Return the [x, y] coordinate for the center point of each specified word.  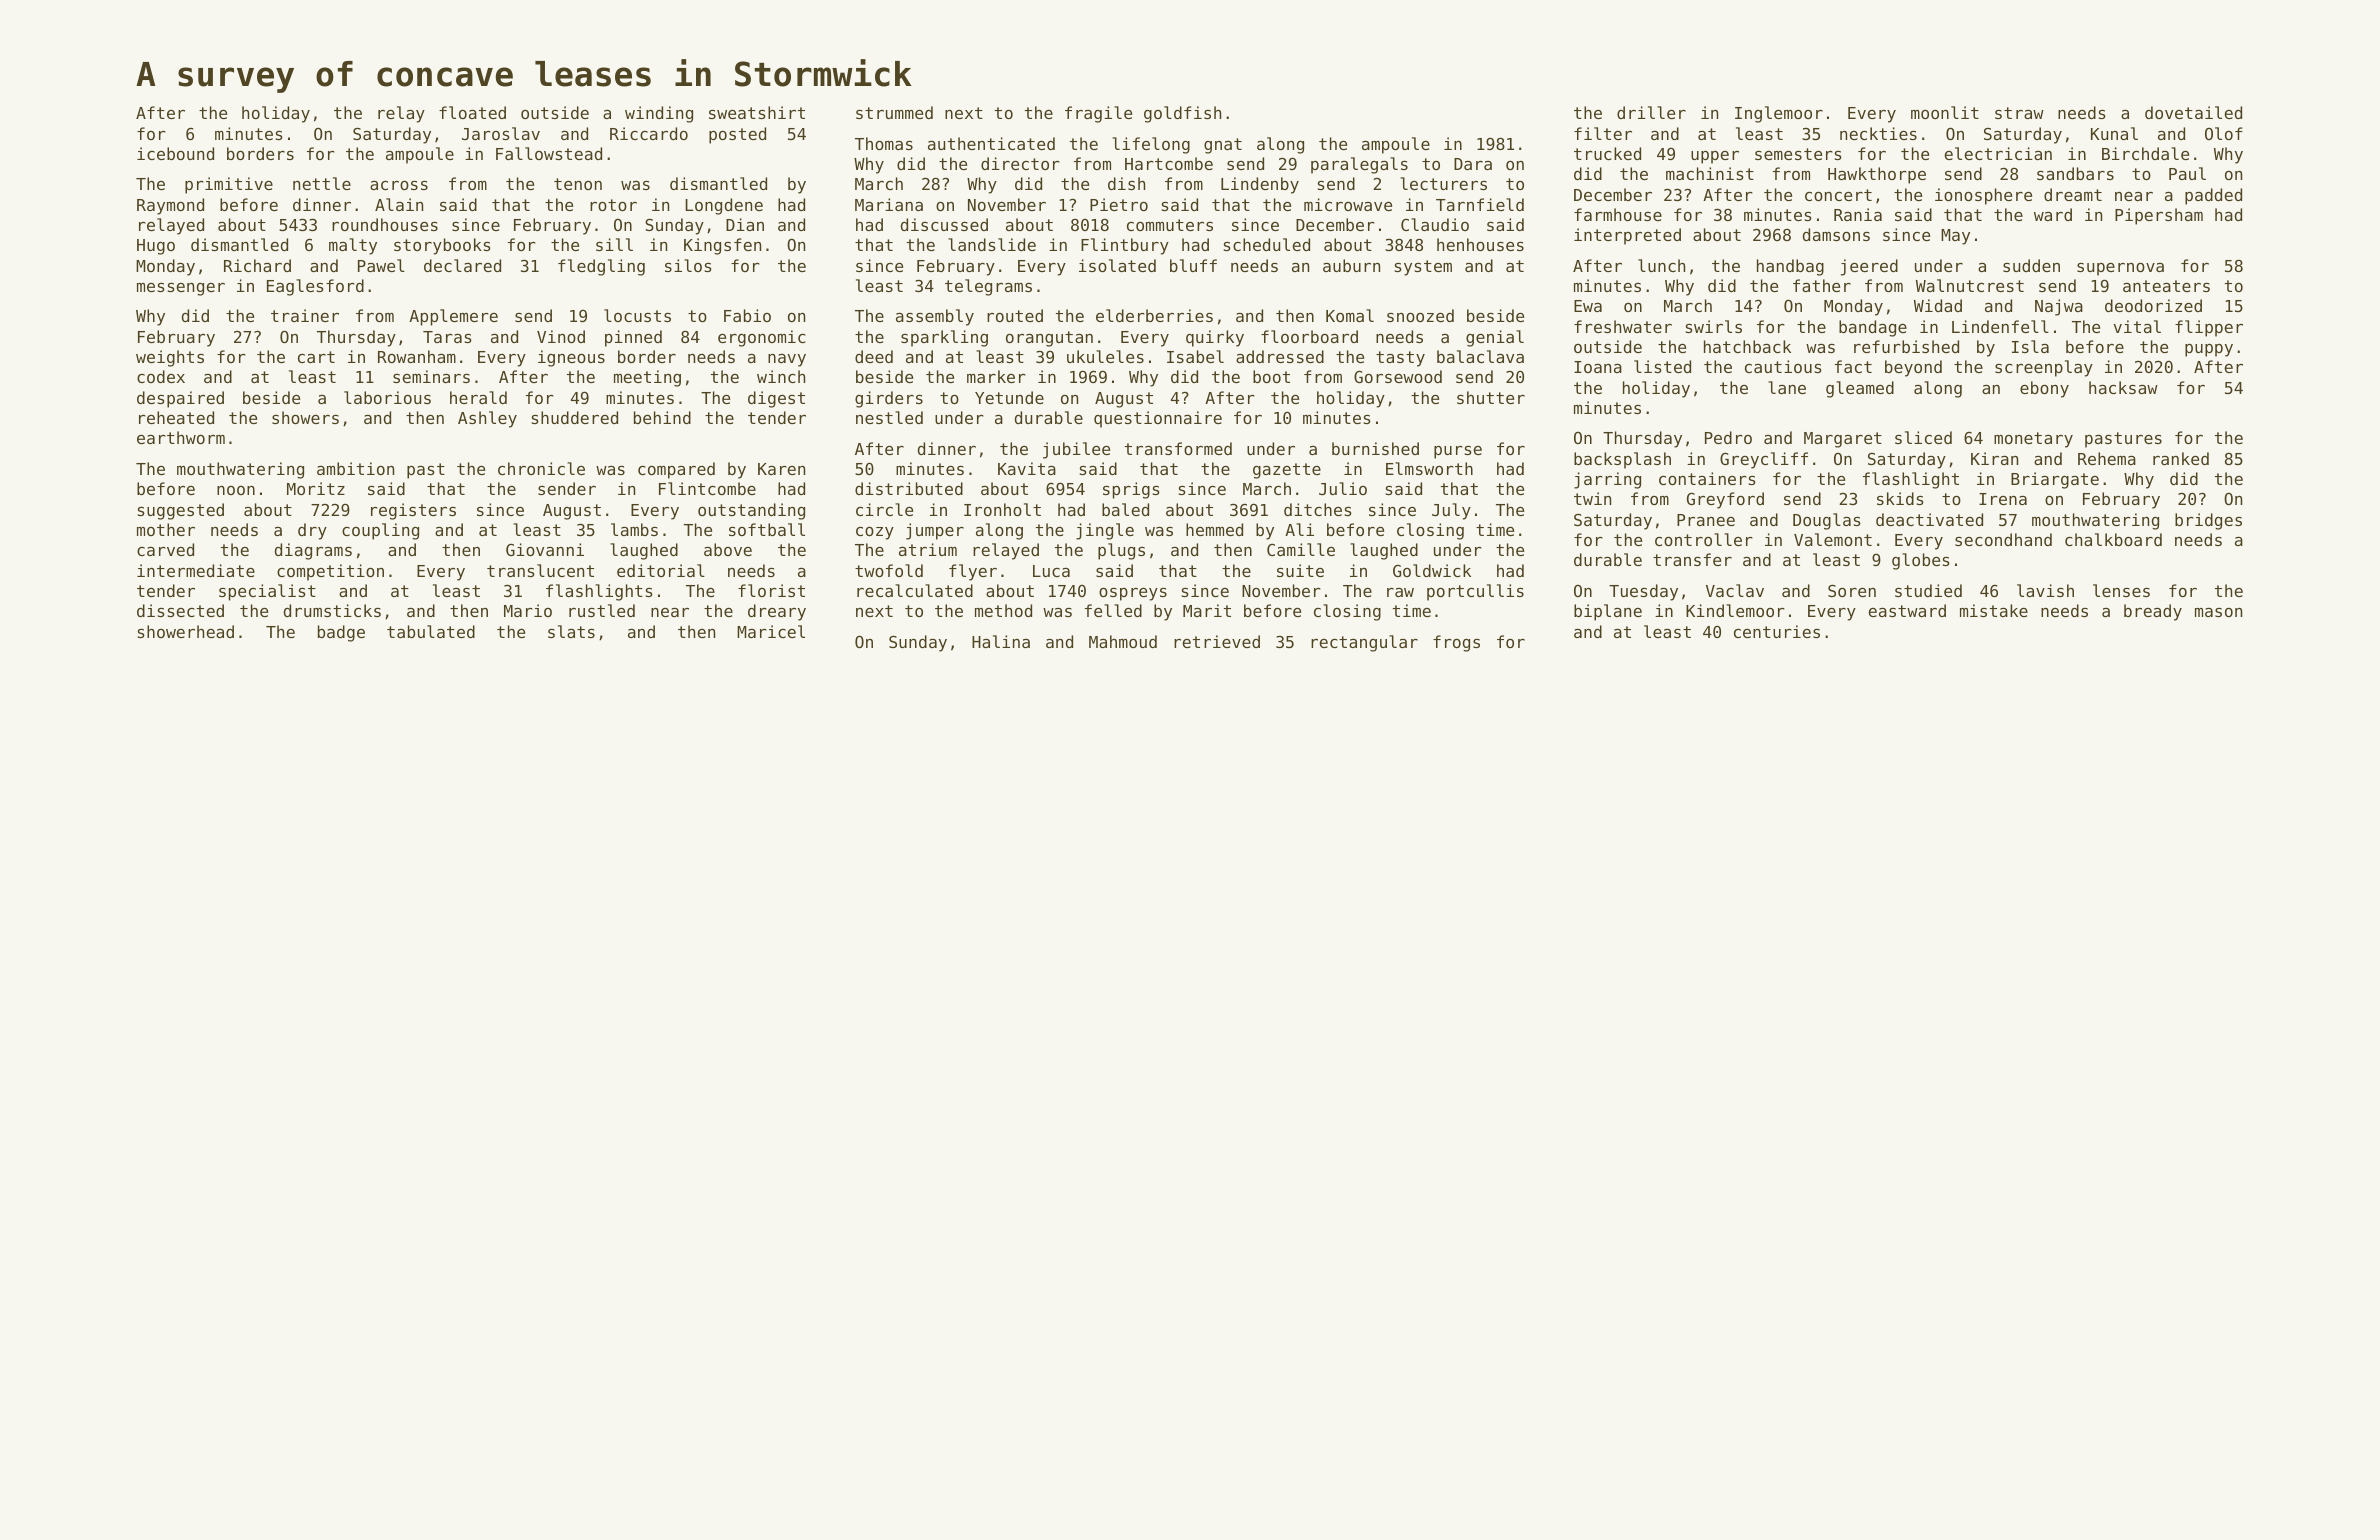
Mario [528, 610]
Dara [1473, 164]
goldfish [1182, 114]
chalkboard [2113, 539]
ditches [1318, 509]
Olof [2224, 133]
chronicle [541, 468]
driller [1651, 112]
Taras [447, 337]
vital [2137, 326]
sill [614, 244]
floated [472, 112]
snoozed [1420, 315]
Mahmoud [1123, 641]
